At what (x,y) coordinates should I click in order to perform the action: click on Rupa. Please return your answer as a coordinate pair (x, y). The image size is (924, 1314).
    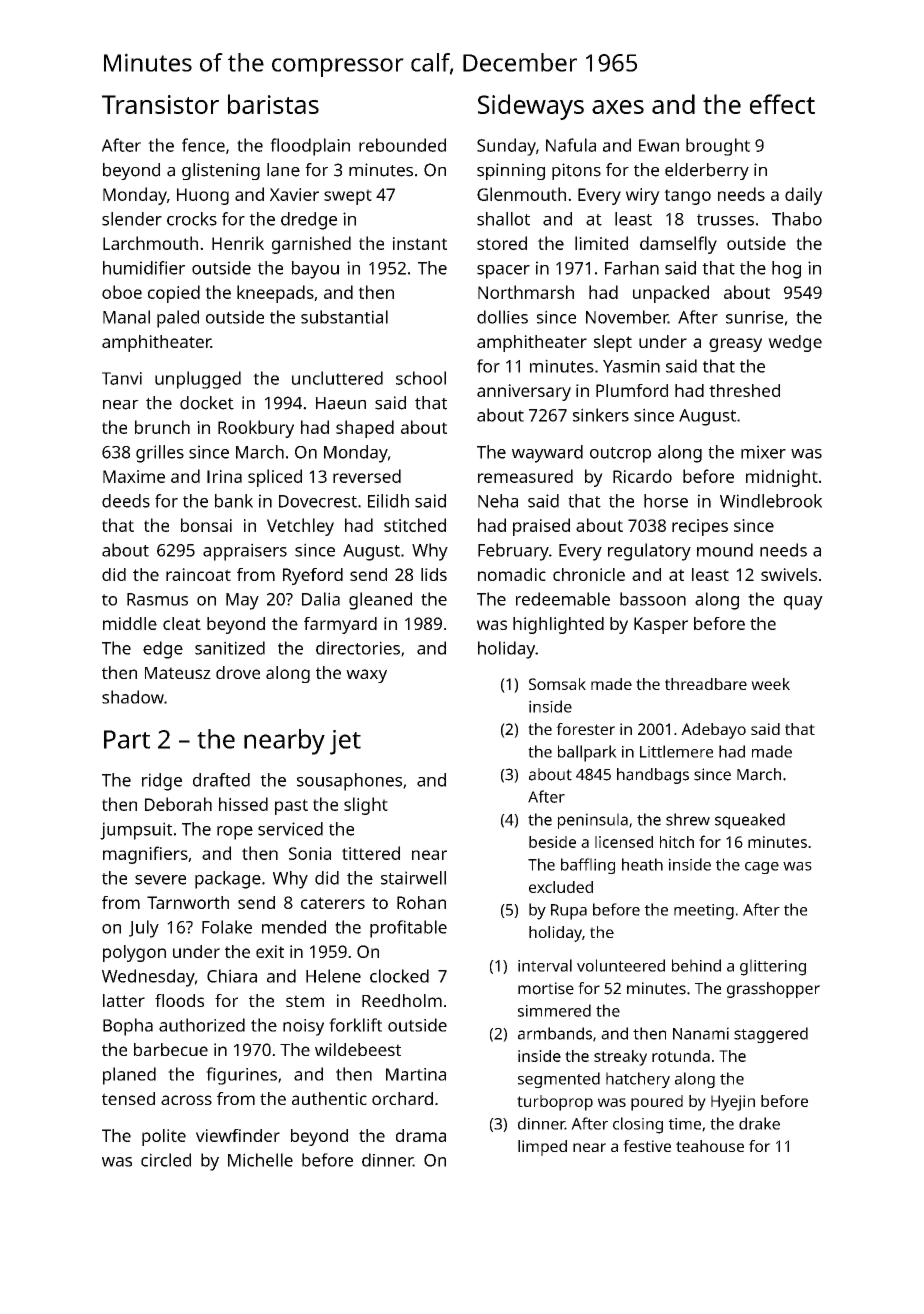
    Looking at the image, I should click on (569, 912).
